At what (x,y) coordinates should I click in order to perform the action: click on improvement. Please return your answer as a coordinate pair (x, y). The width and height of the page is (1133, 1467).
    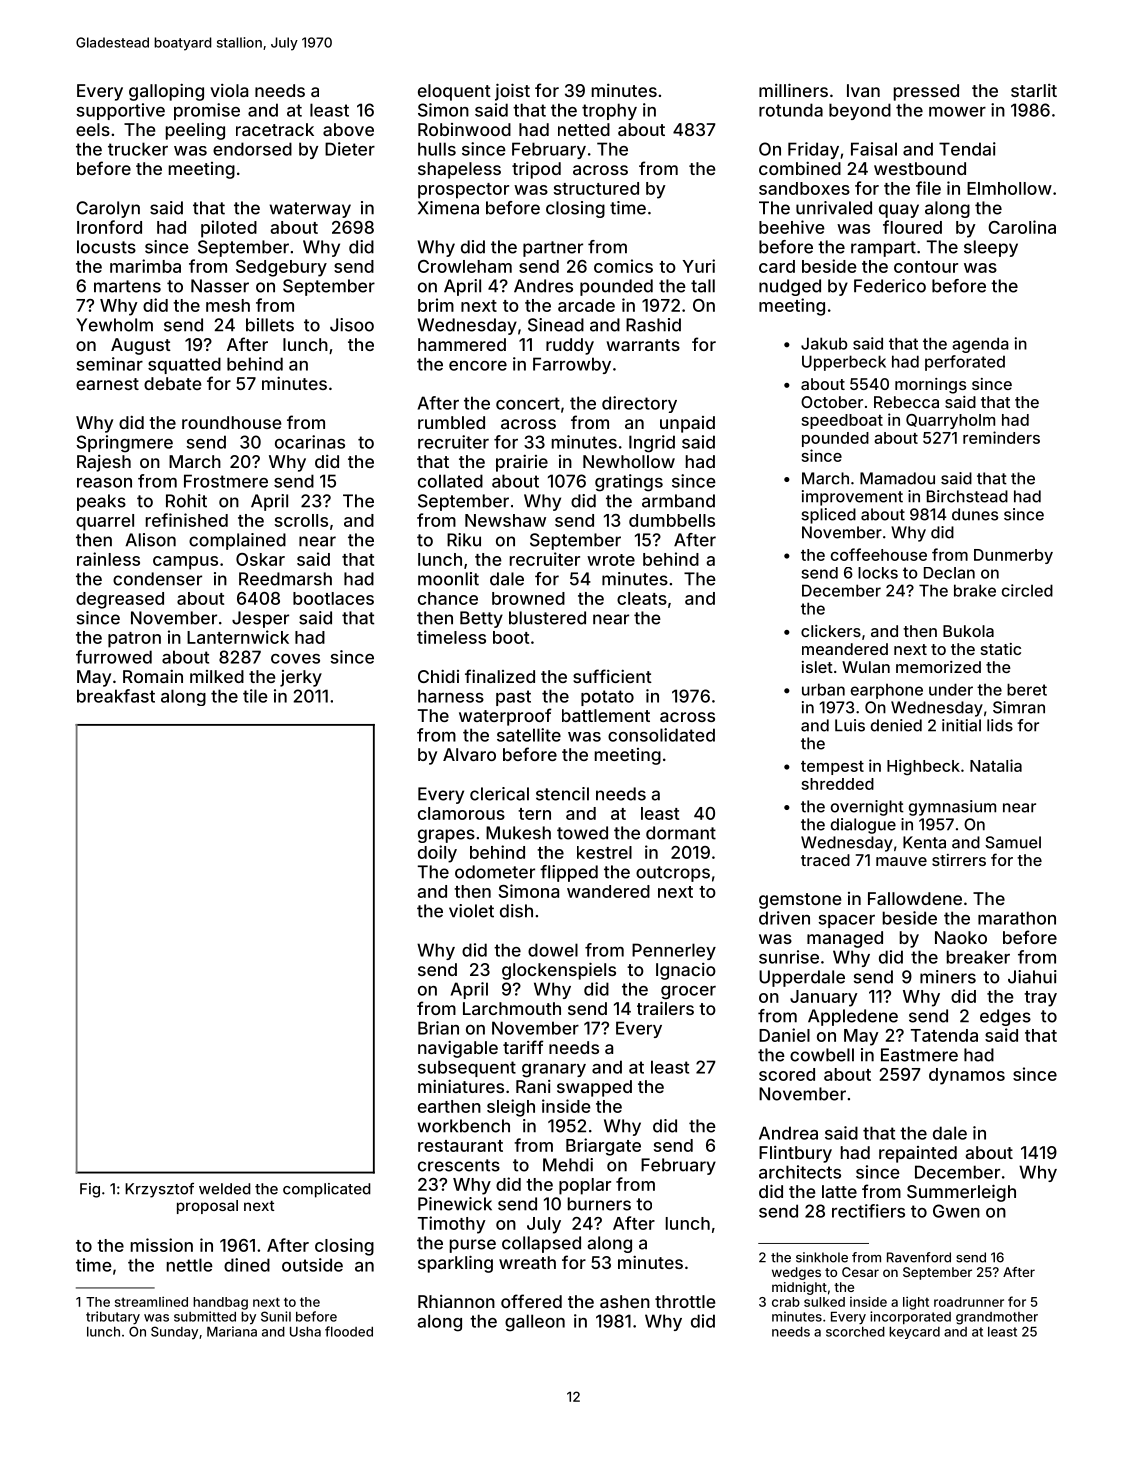
    Looking at the image, I should click on (852, 498).
